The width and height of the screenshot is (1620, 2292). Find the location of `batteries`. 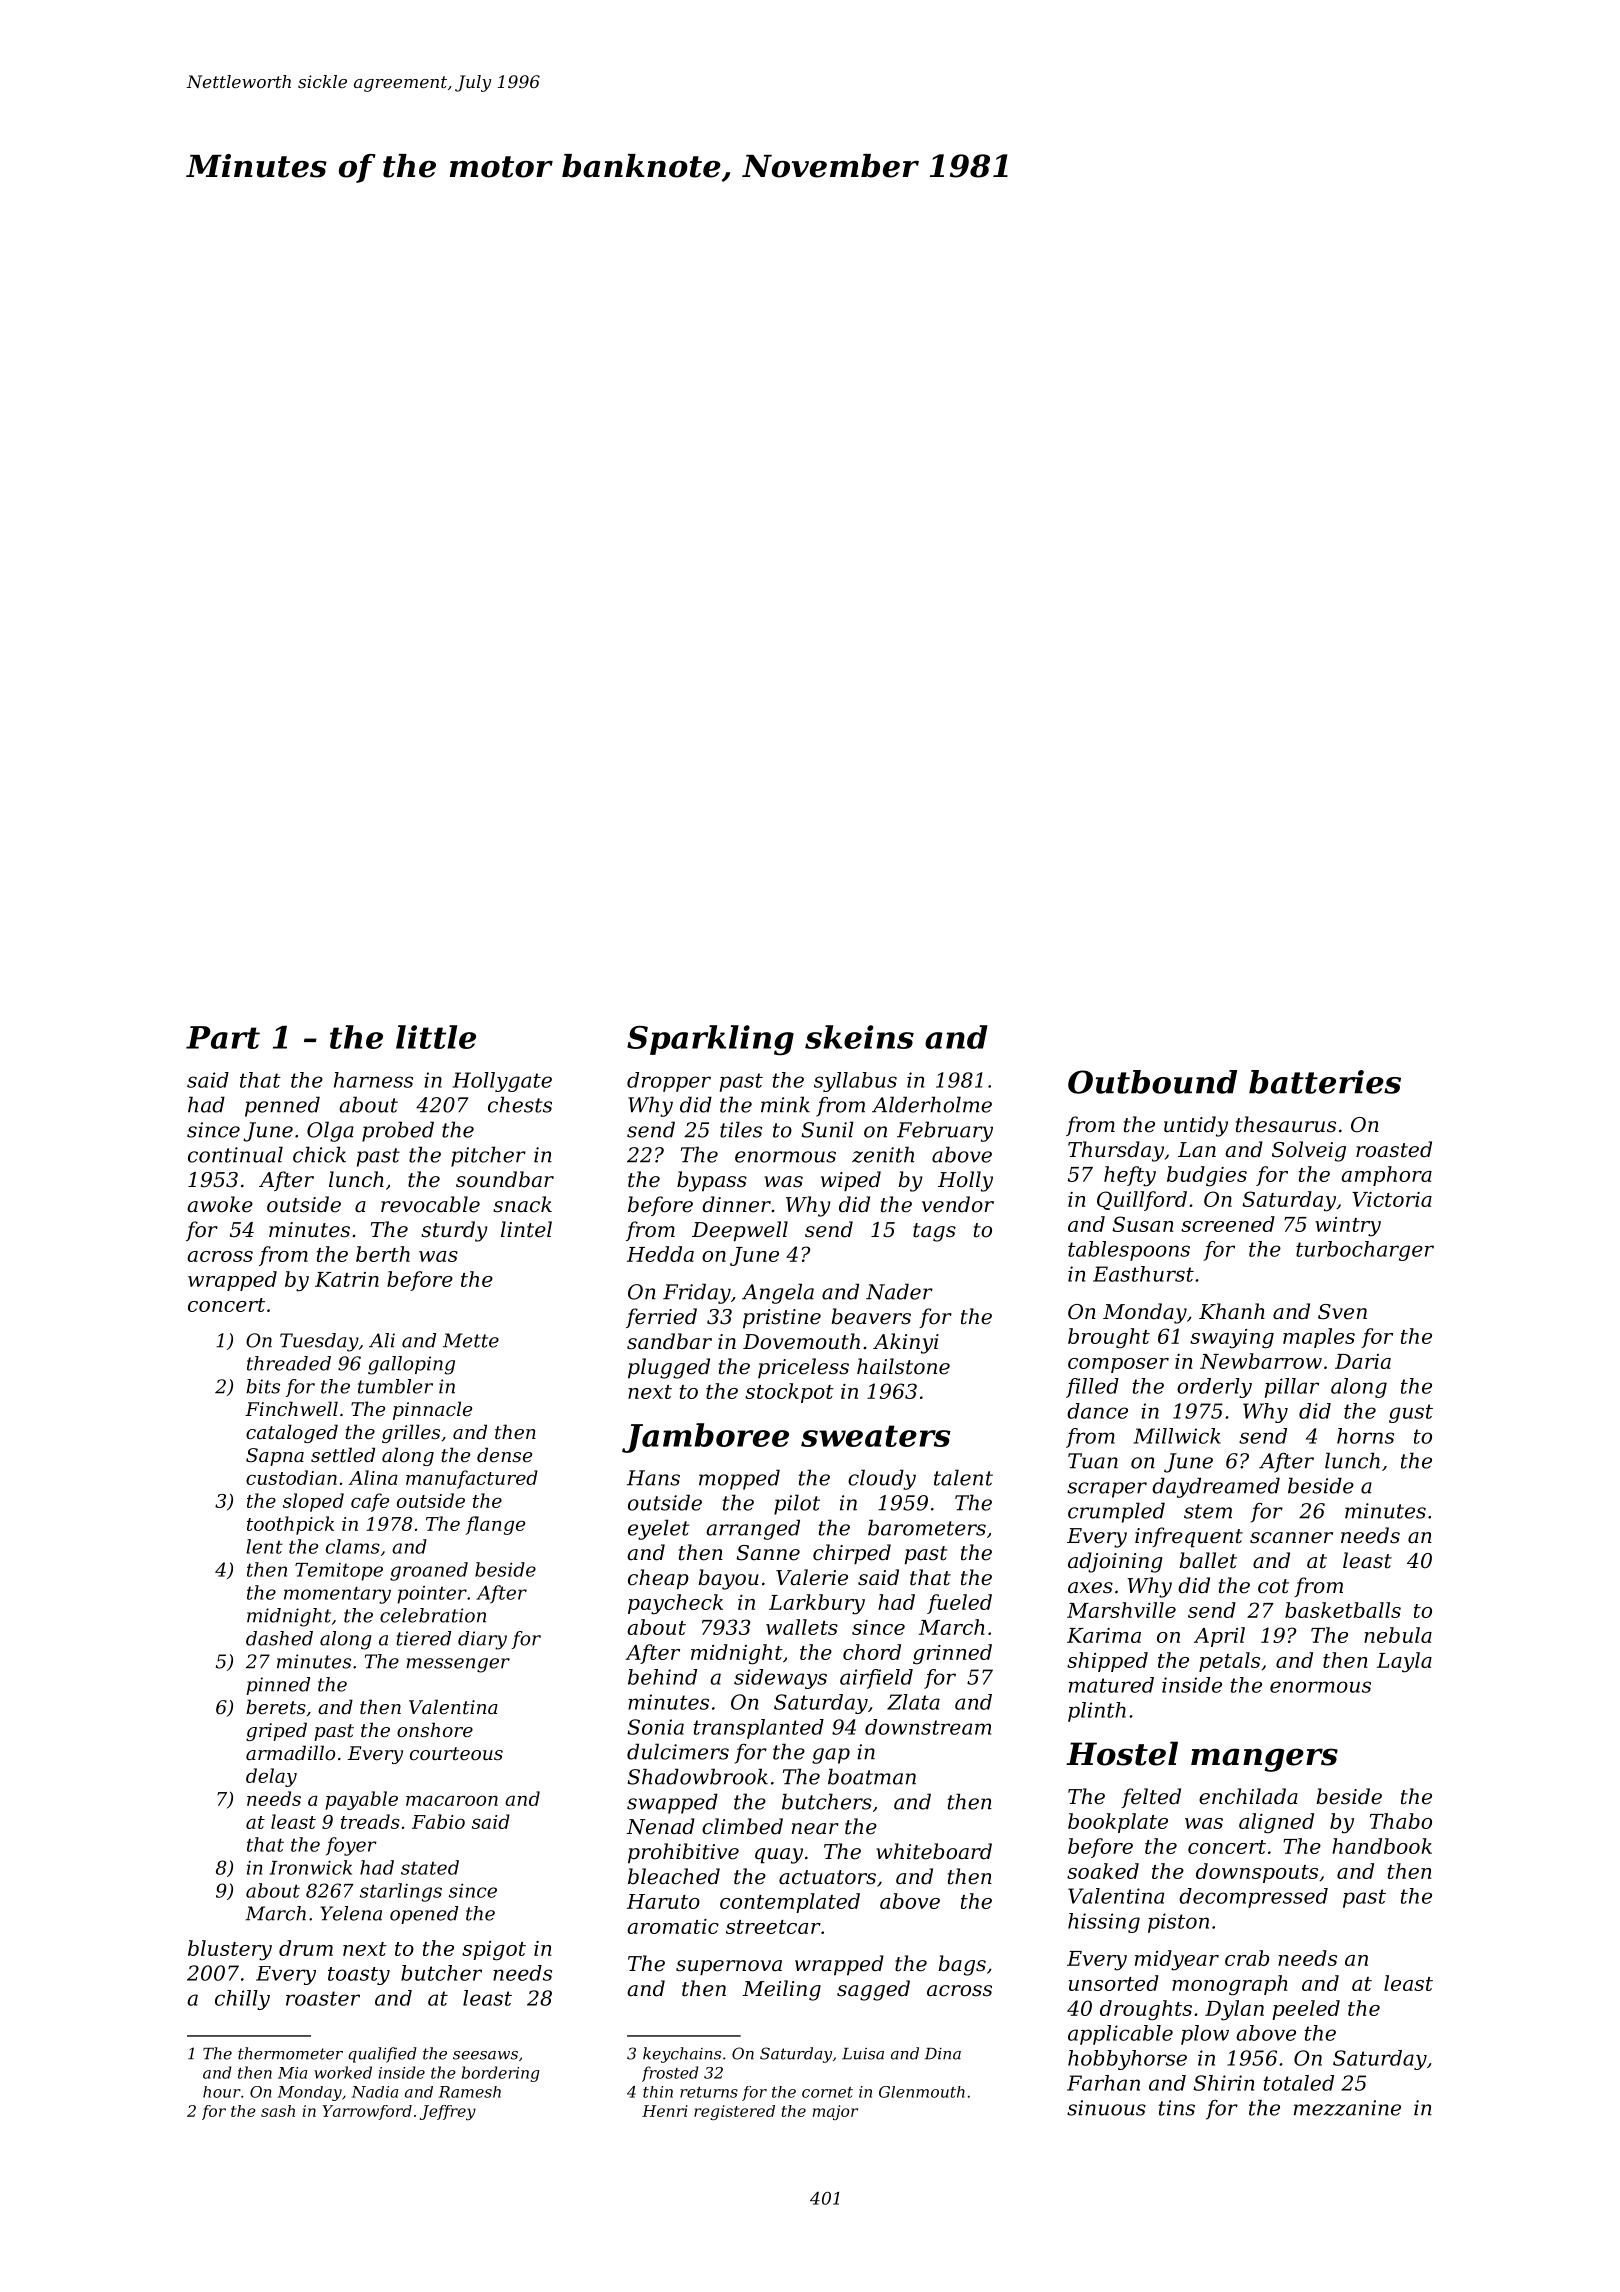

batteries is located at coordinates (1325, 1082).
